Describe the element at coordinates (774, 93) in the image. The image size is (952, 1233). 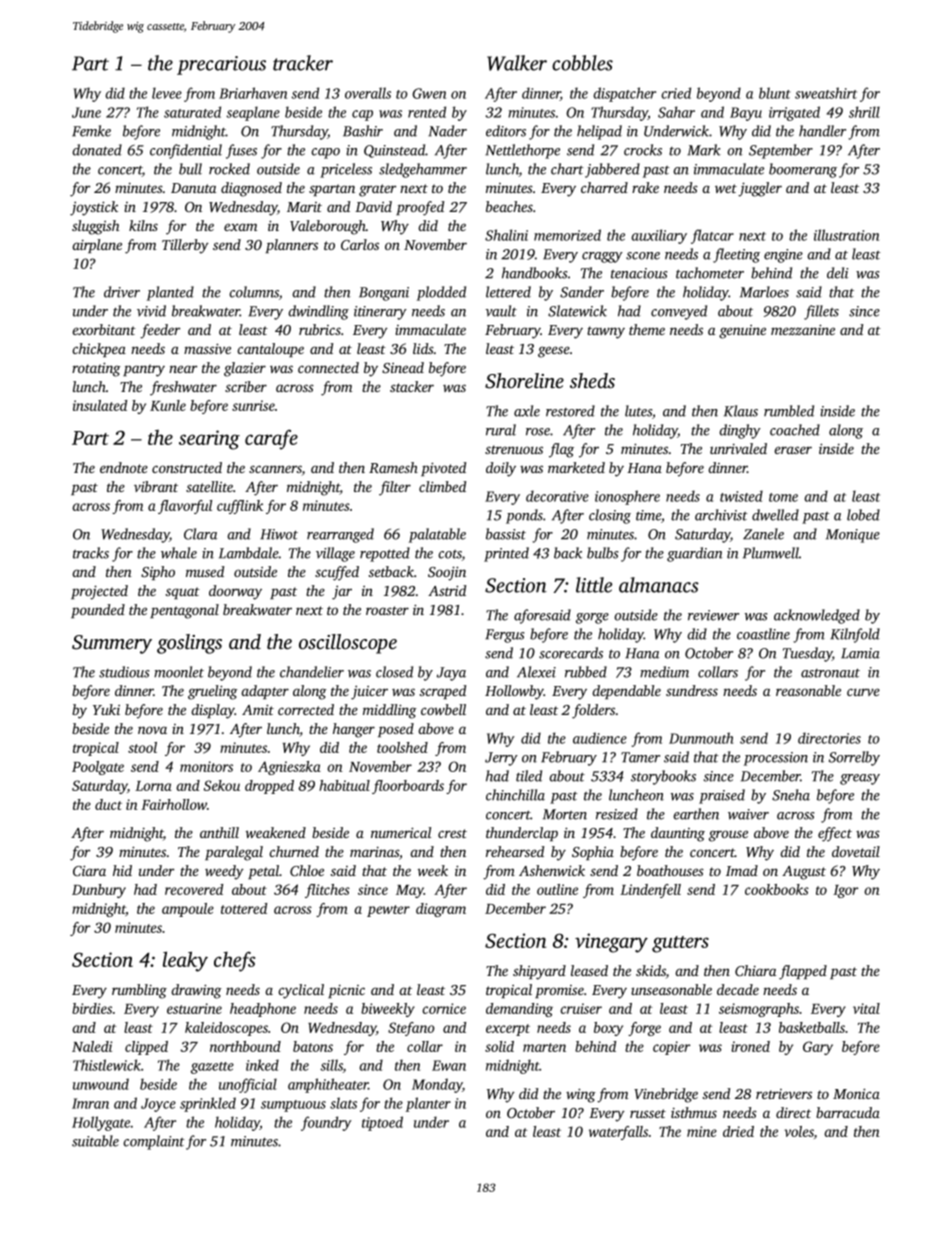
I see `blunt` at that location.
